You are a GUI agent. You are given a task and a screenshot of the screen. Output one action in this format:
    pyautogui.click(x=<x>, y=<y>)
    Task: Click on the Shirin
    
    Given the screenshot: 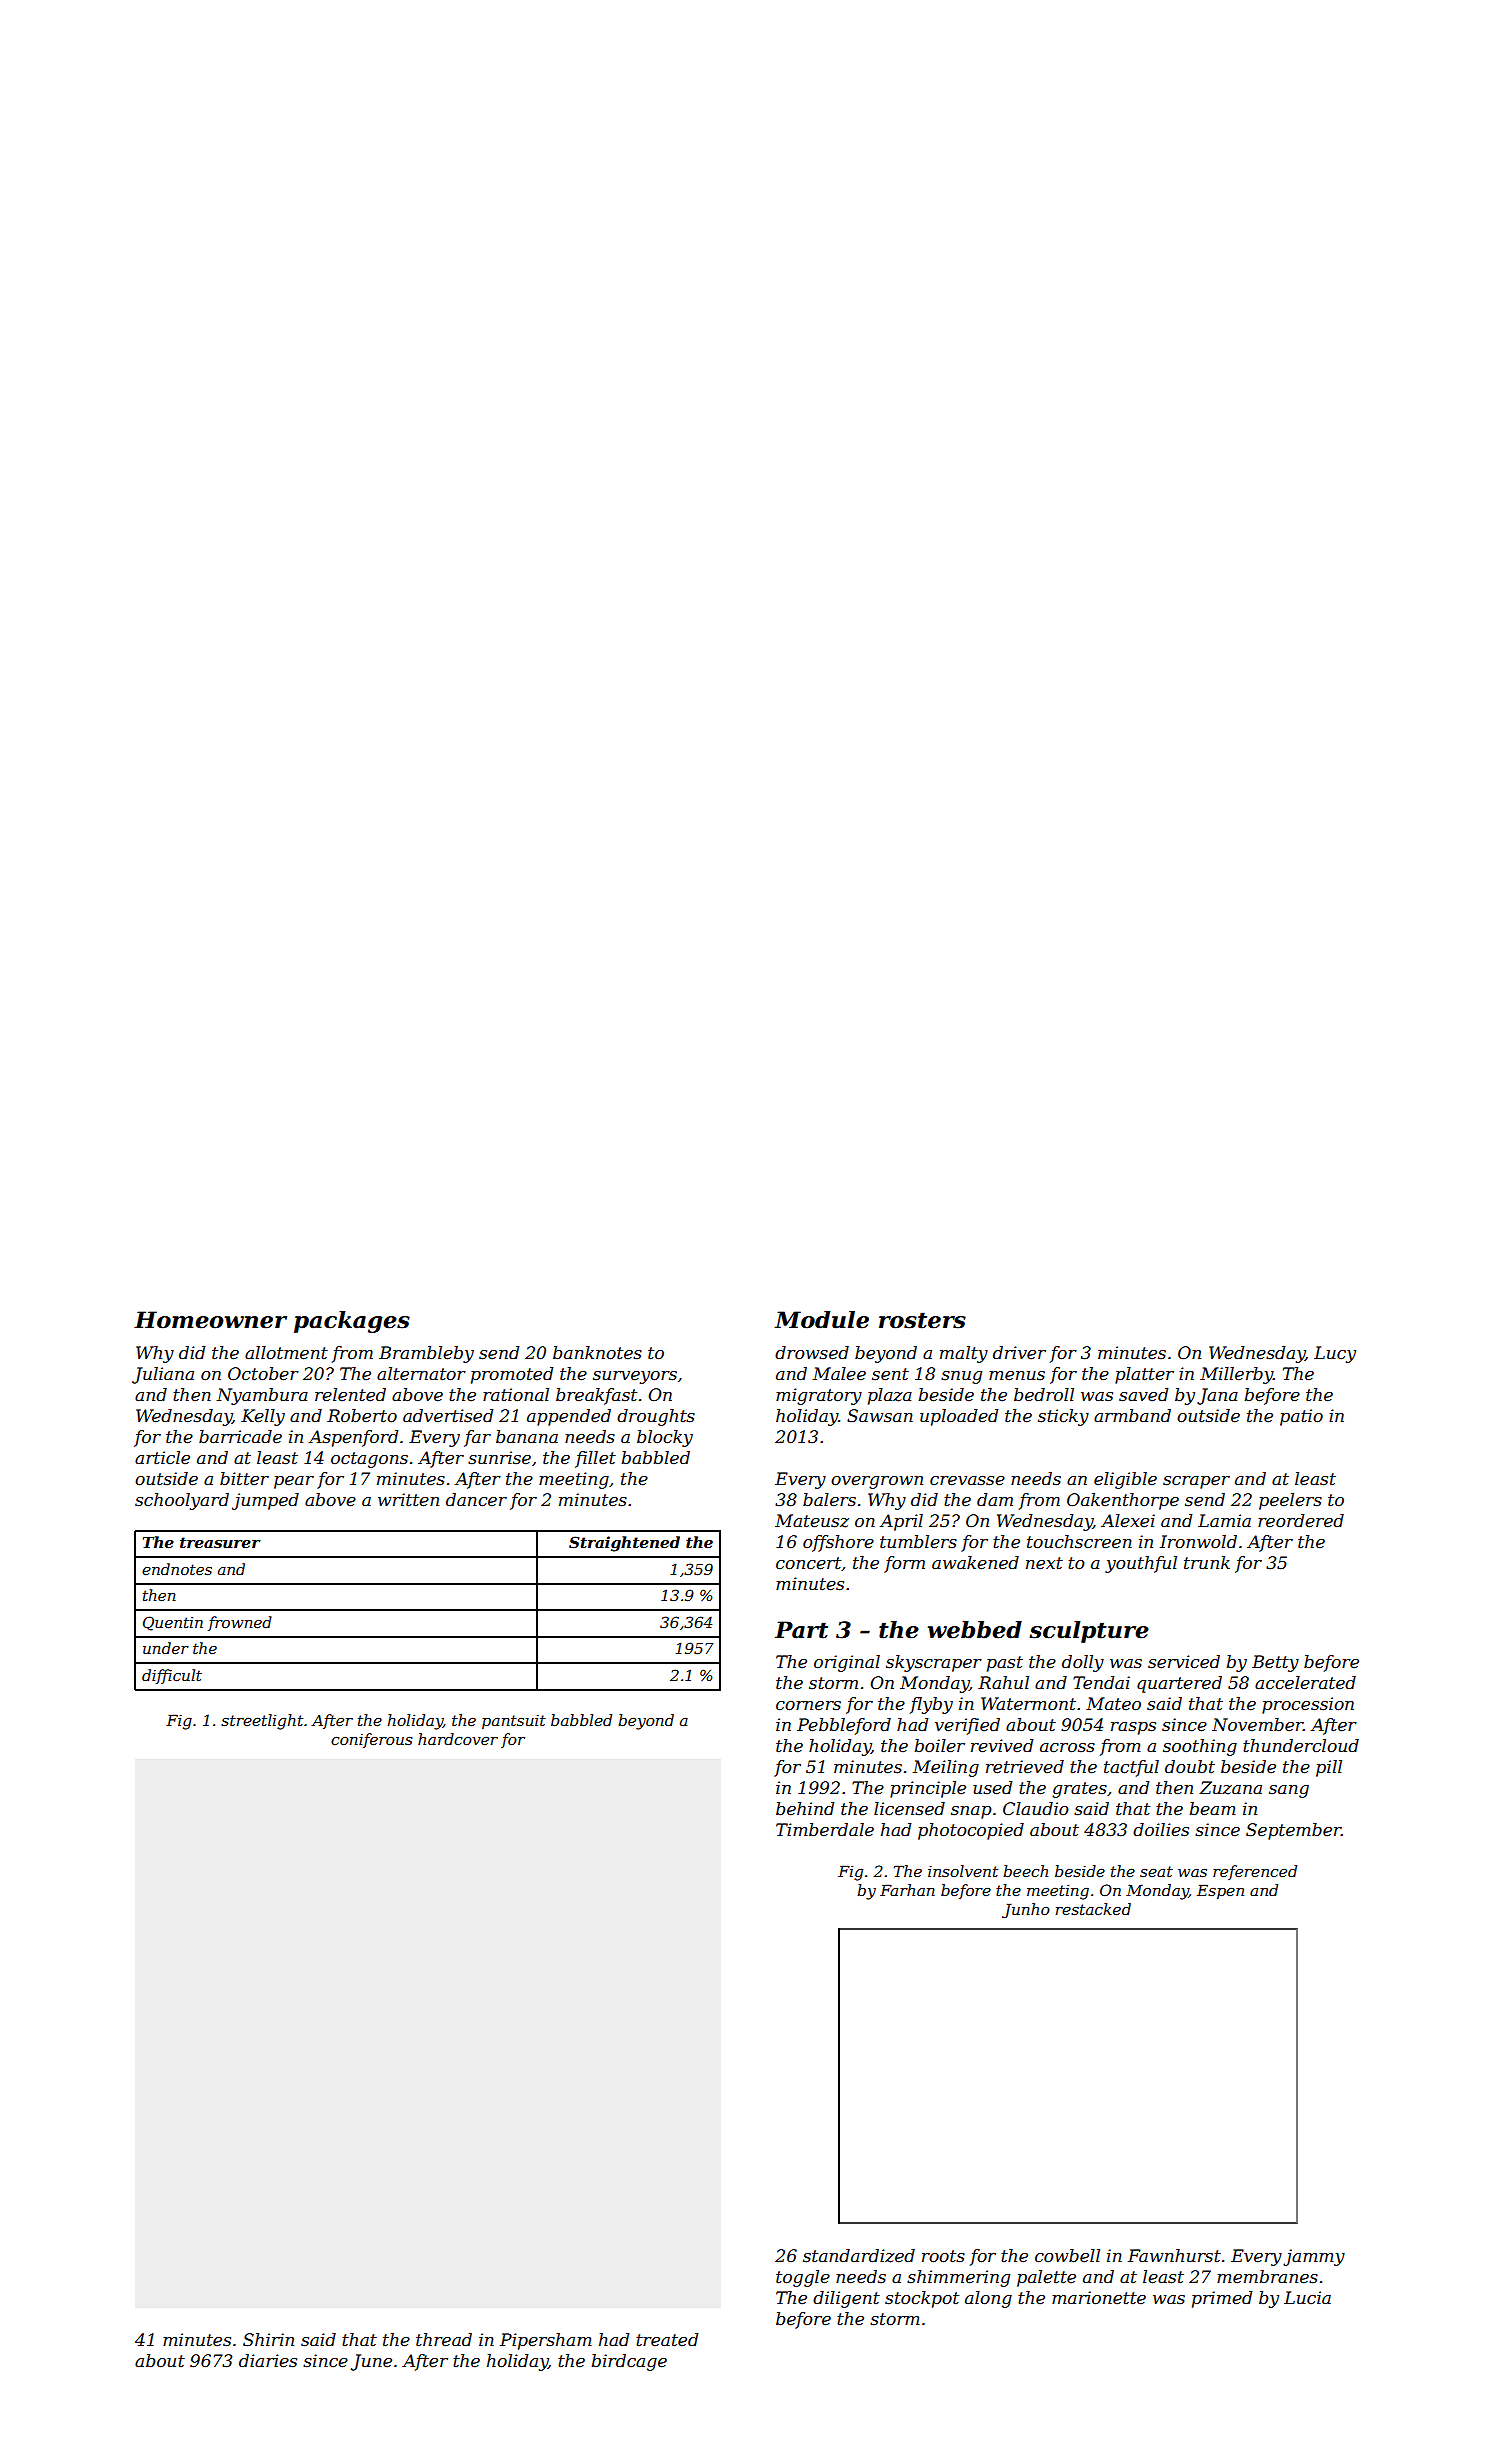 What is the action you would take?
    pyautogui.click(x=268, y=2340)
